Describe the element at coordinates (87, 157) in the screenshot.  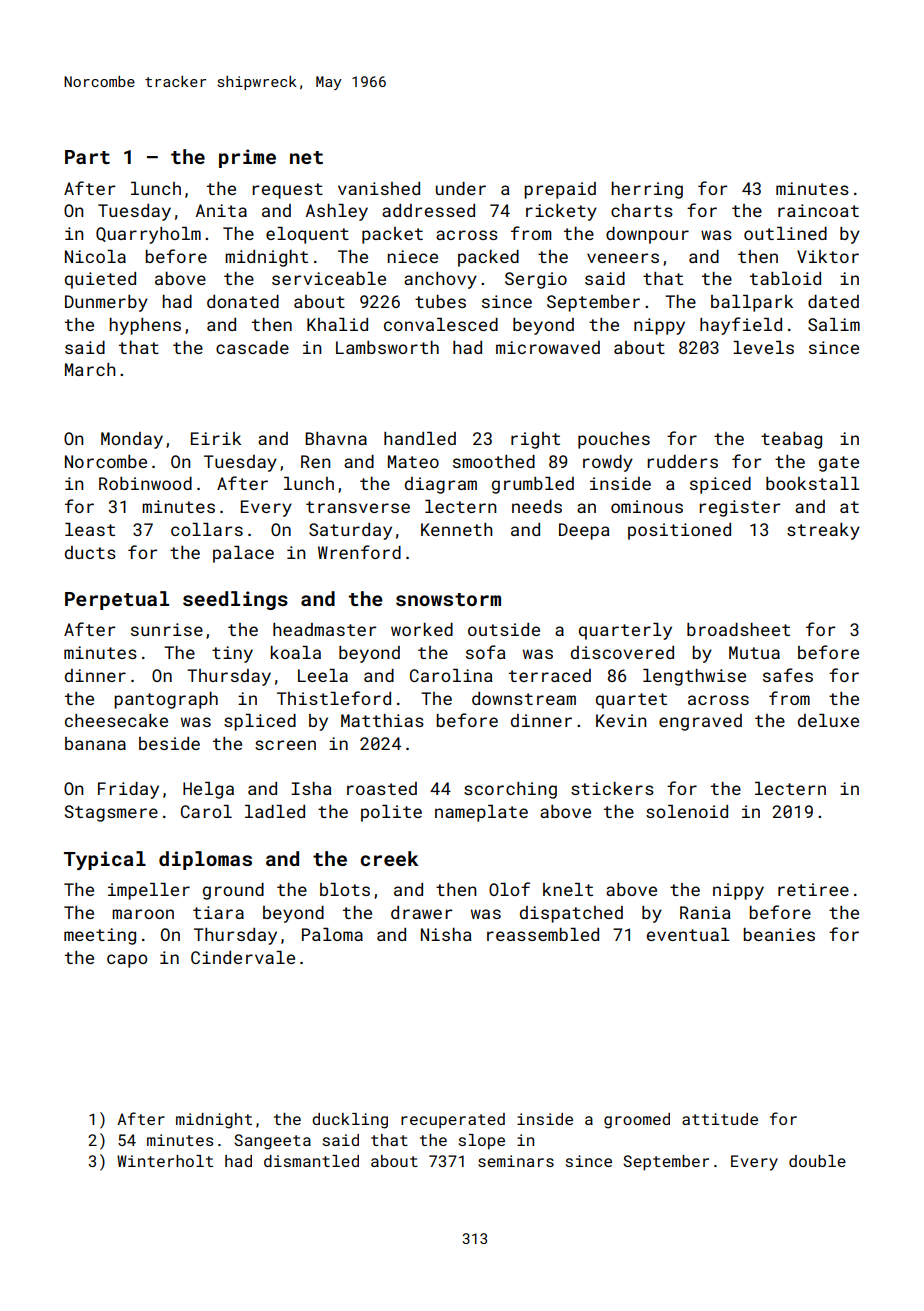
I see `Part` at that location.
